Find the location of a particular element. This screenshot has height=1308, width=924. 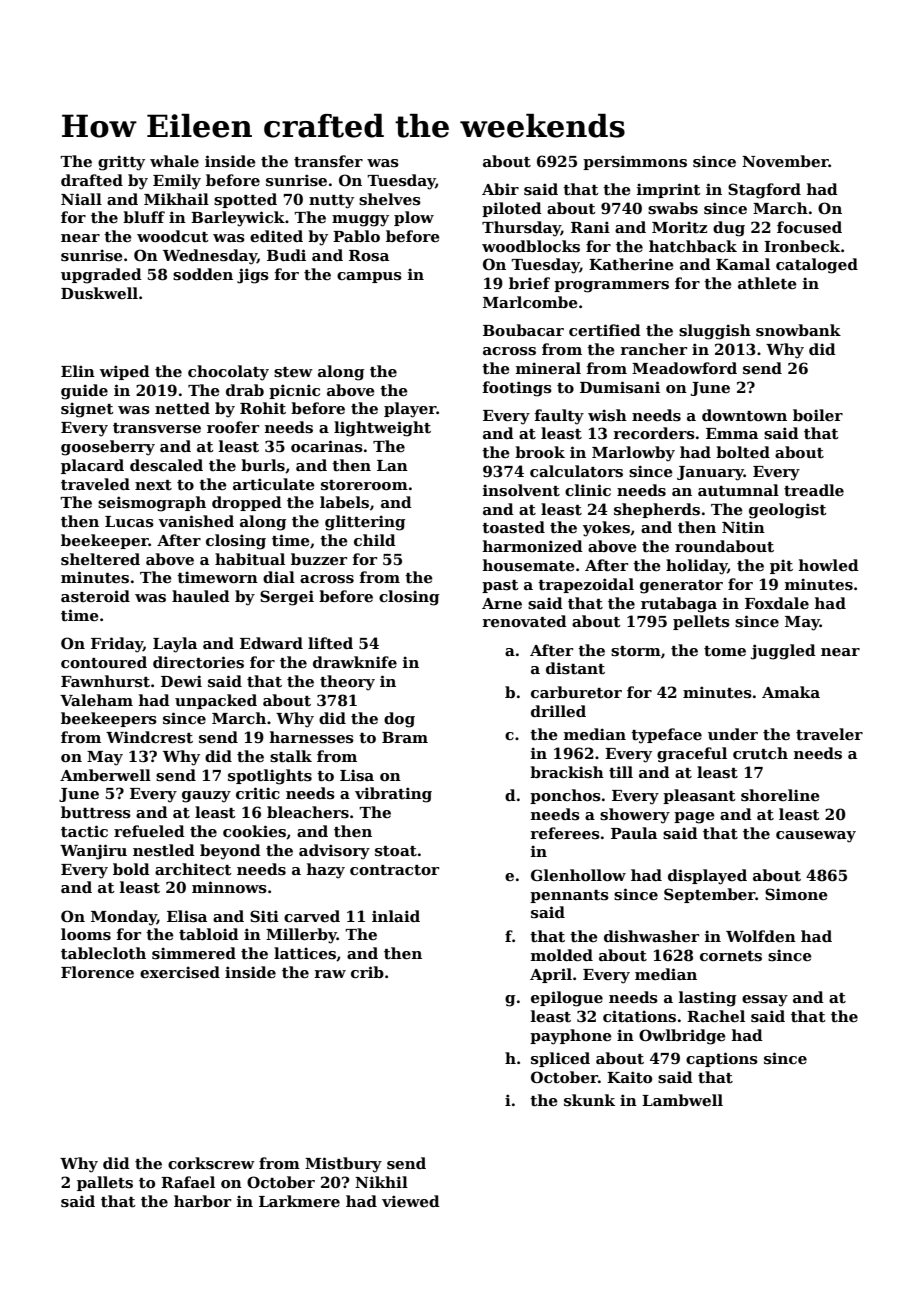

imprint is located at coordinates (669, 190).
